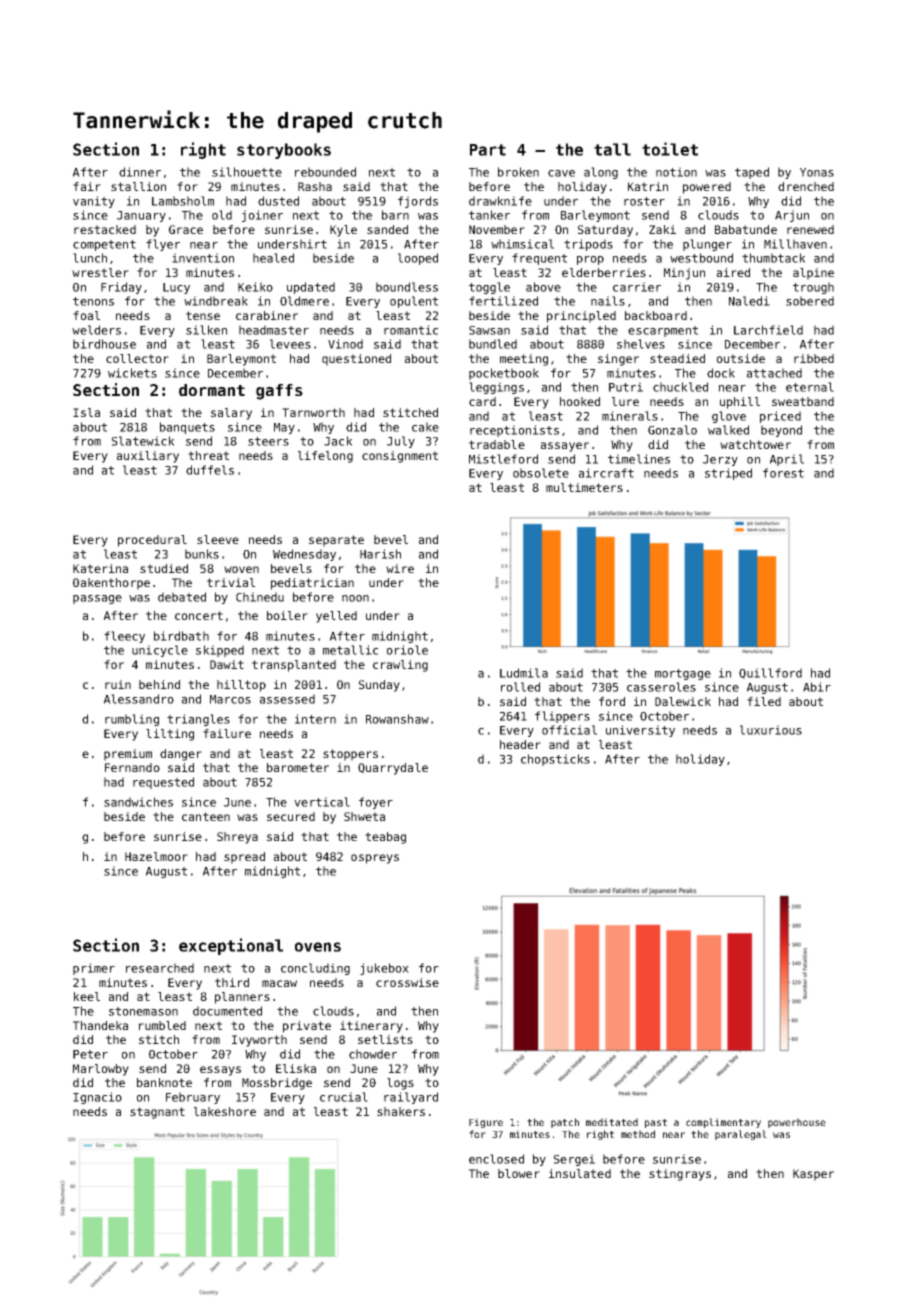  Describe the element at coordinates (384, 969) in the document. I see `jukebox` at that location.
